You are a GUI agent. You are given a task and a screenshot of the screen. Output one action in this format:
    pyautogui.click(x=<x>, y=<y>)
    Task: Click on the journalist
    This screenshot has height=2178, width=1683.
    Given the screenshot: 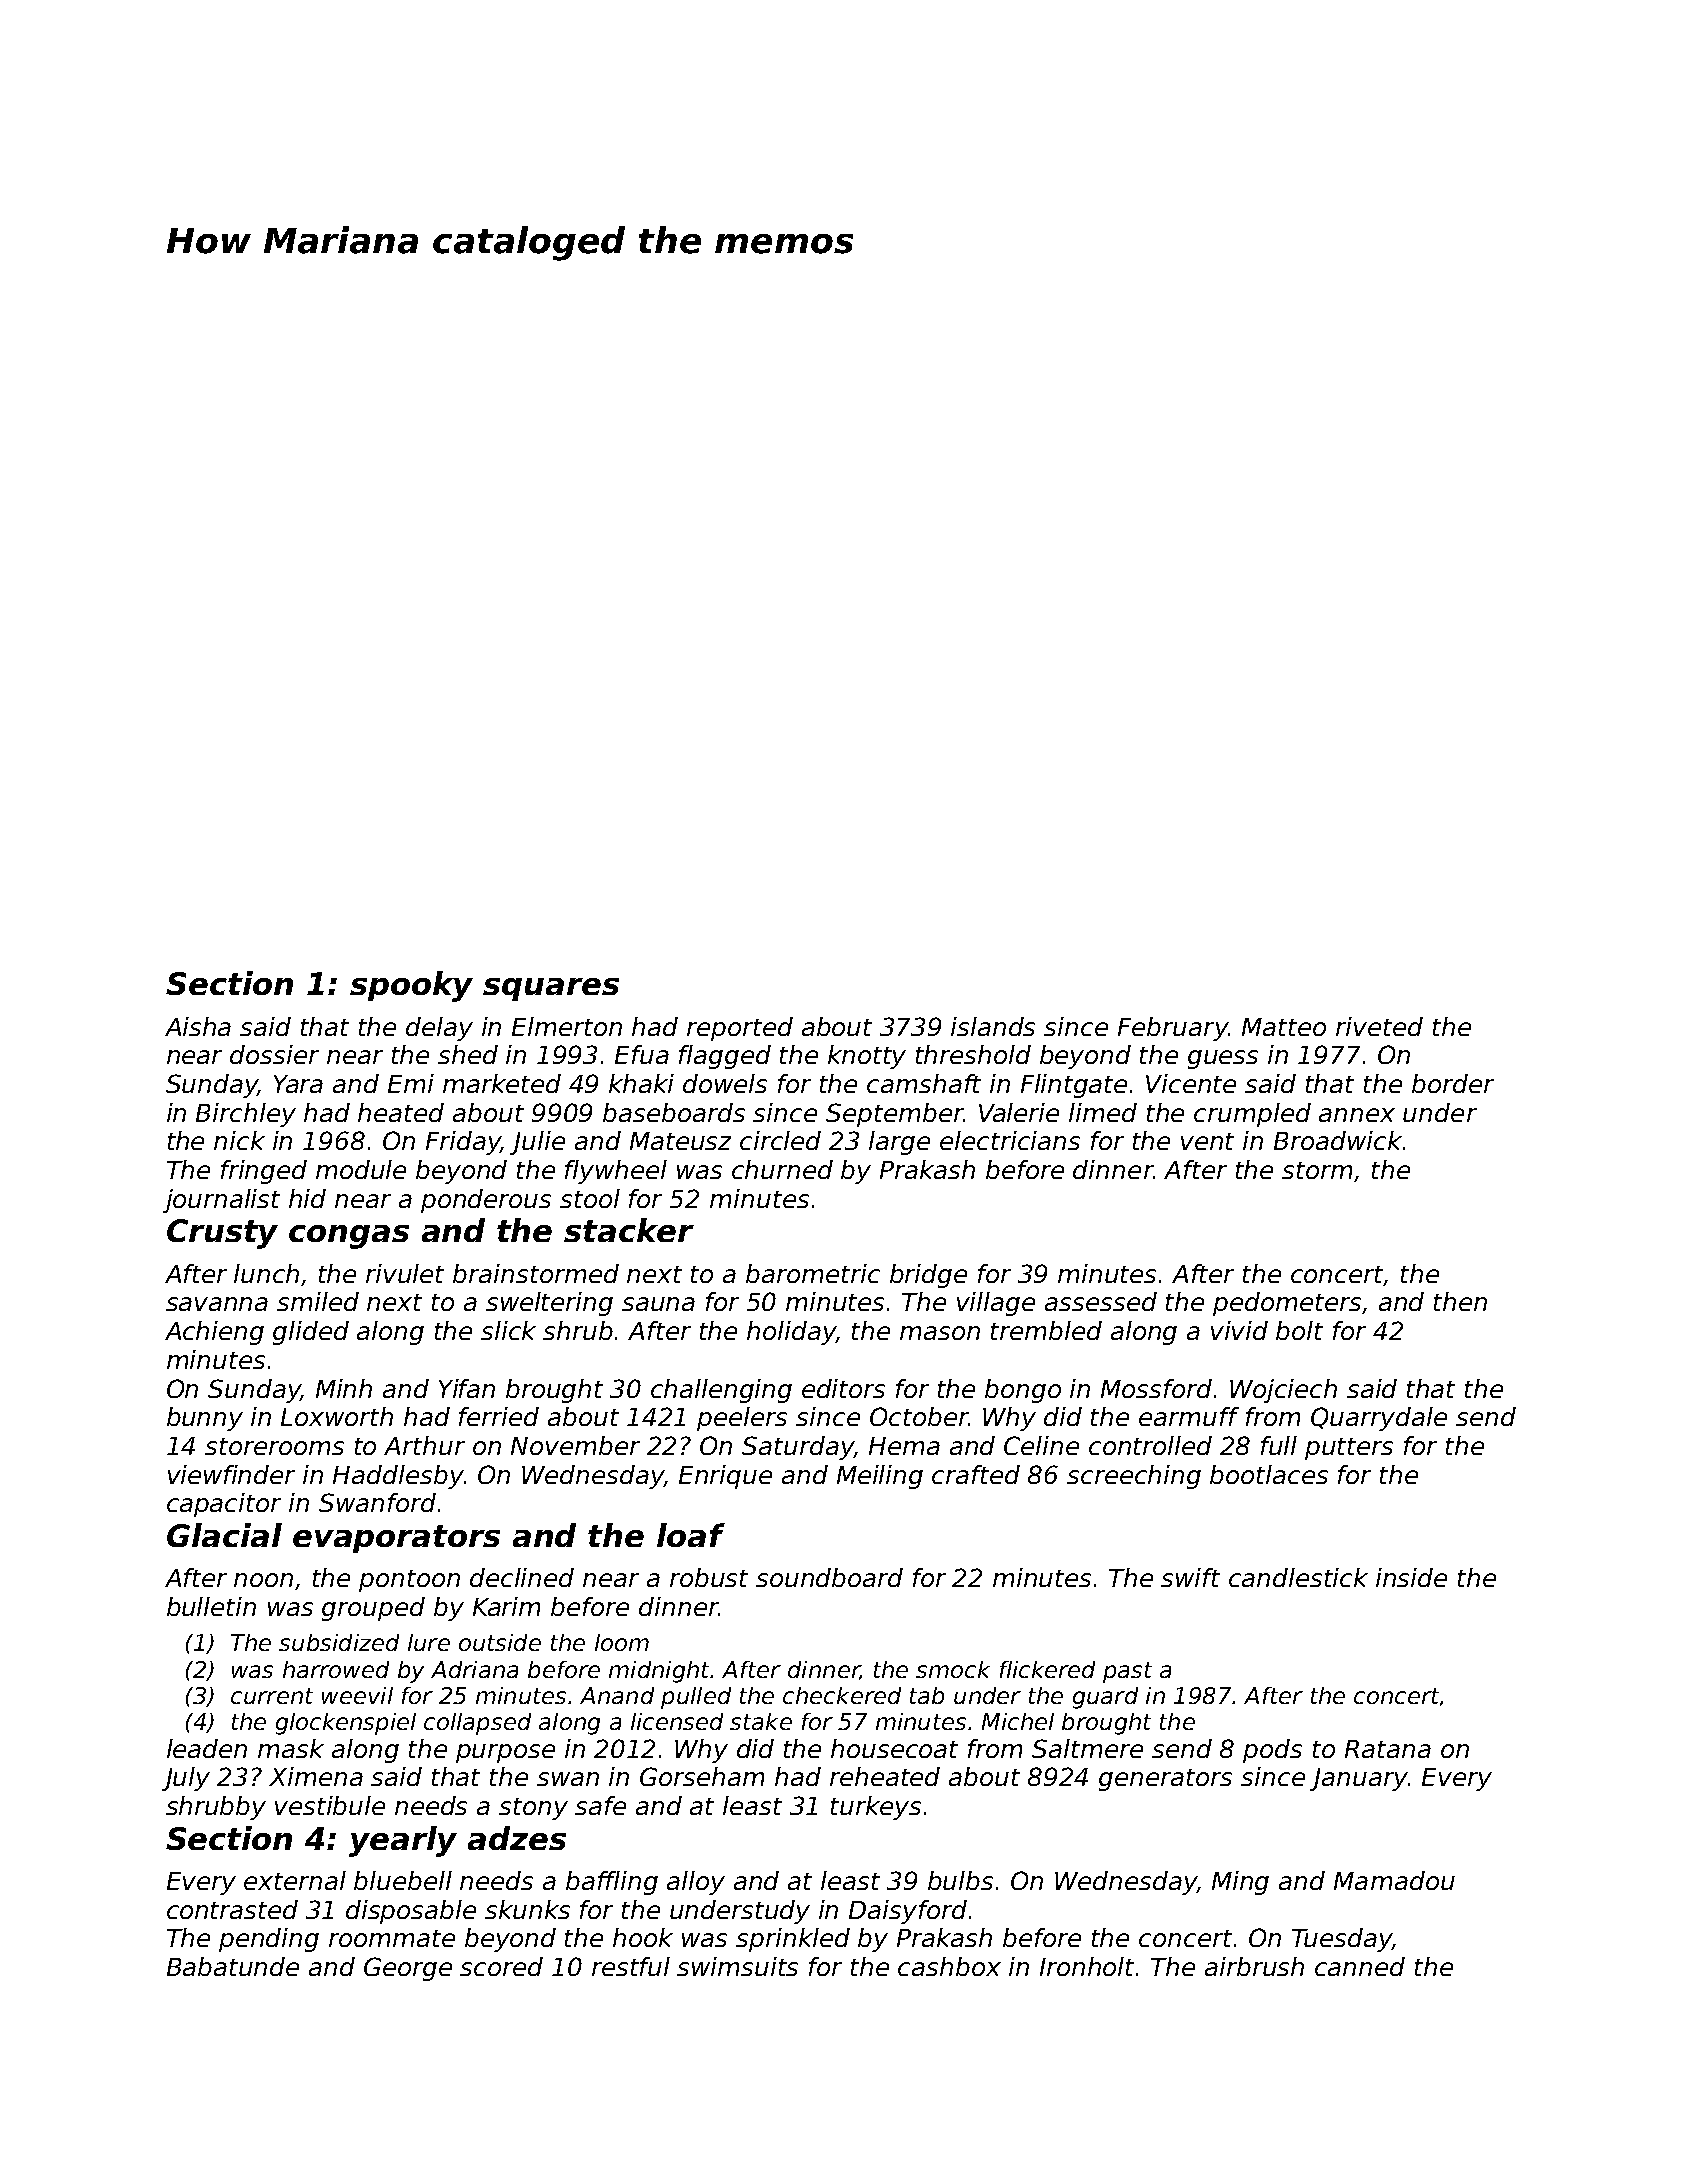 What is the action you would take?
    pyautogui.click(x=221, y=1201)
